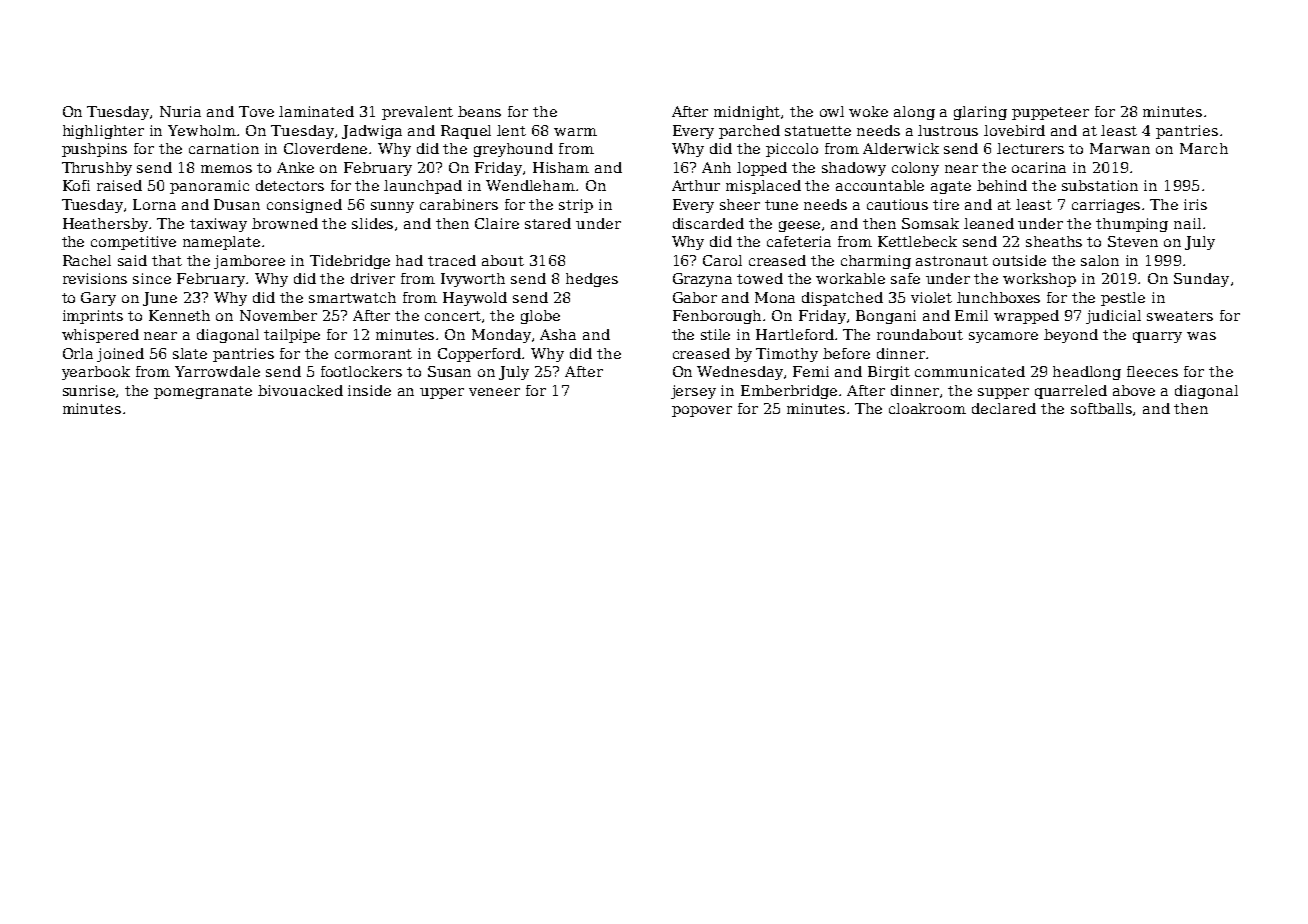  Describe the element at coordinates (740, 373) in the document. I see `Wednesday` at that location.
